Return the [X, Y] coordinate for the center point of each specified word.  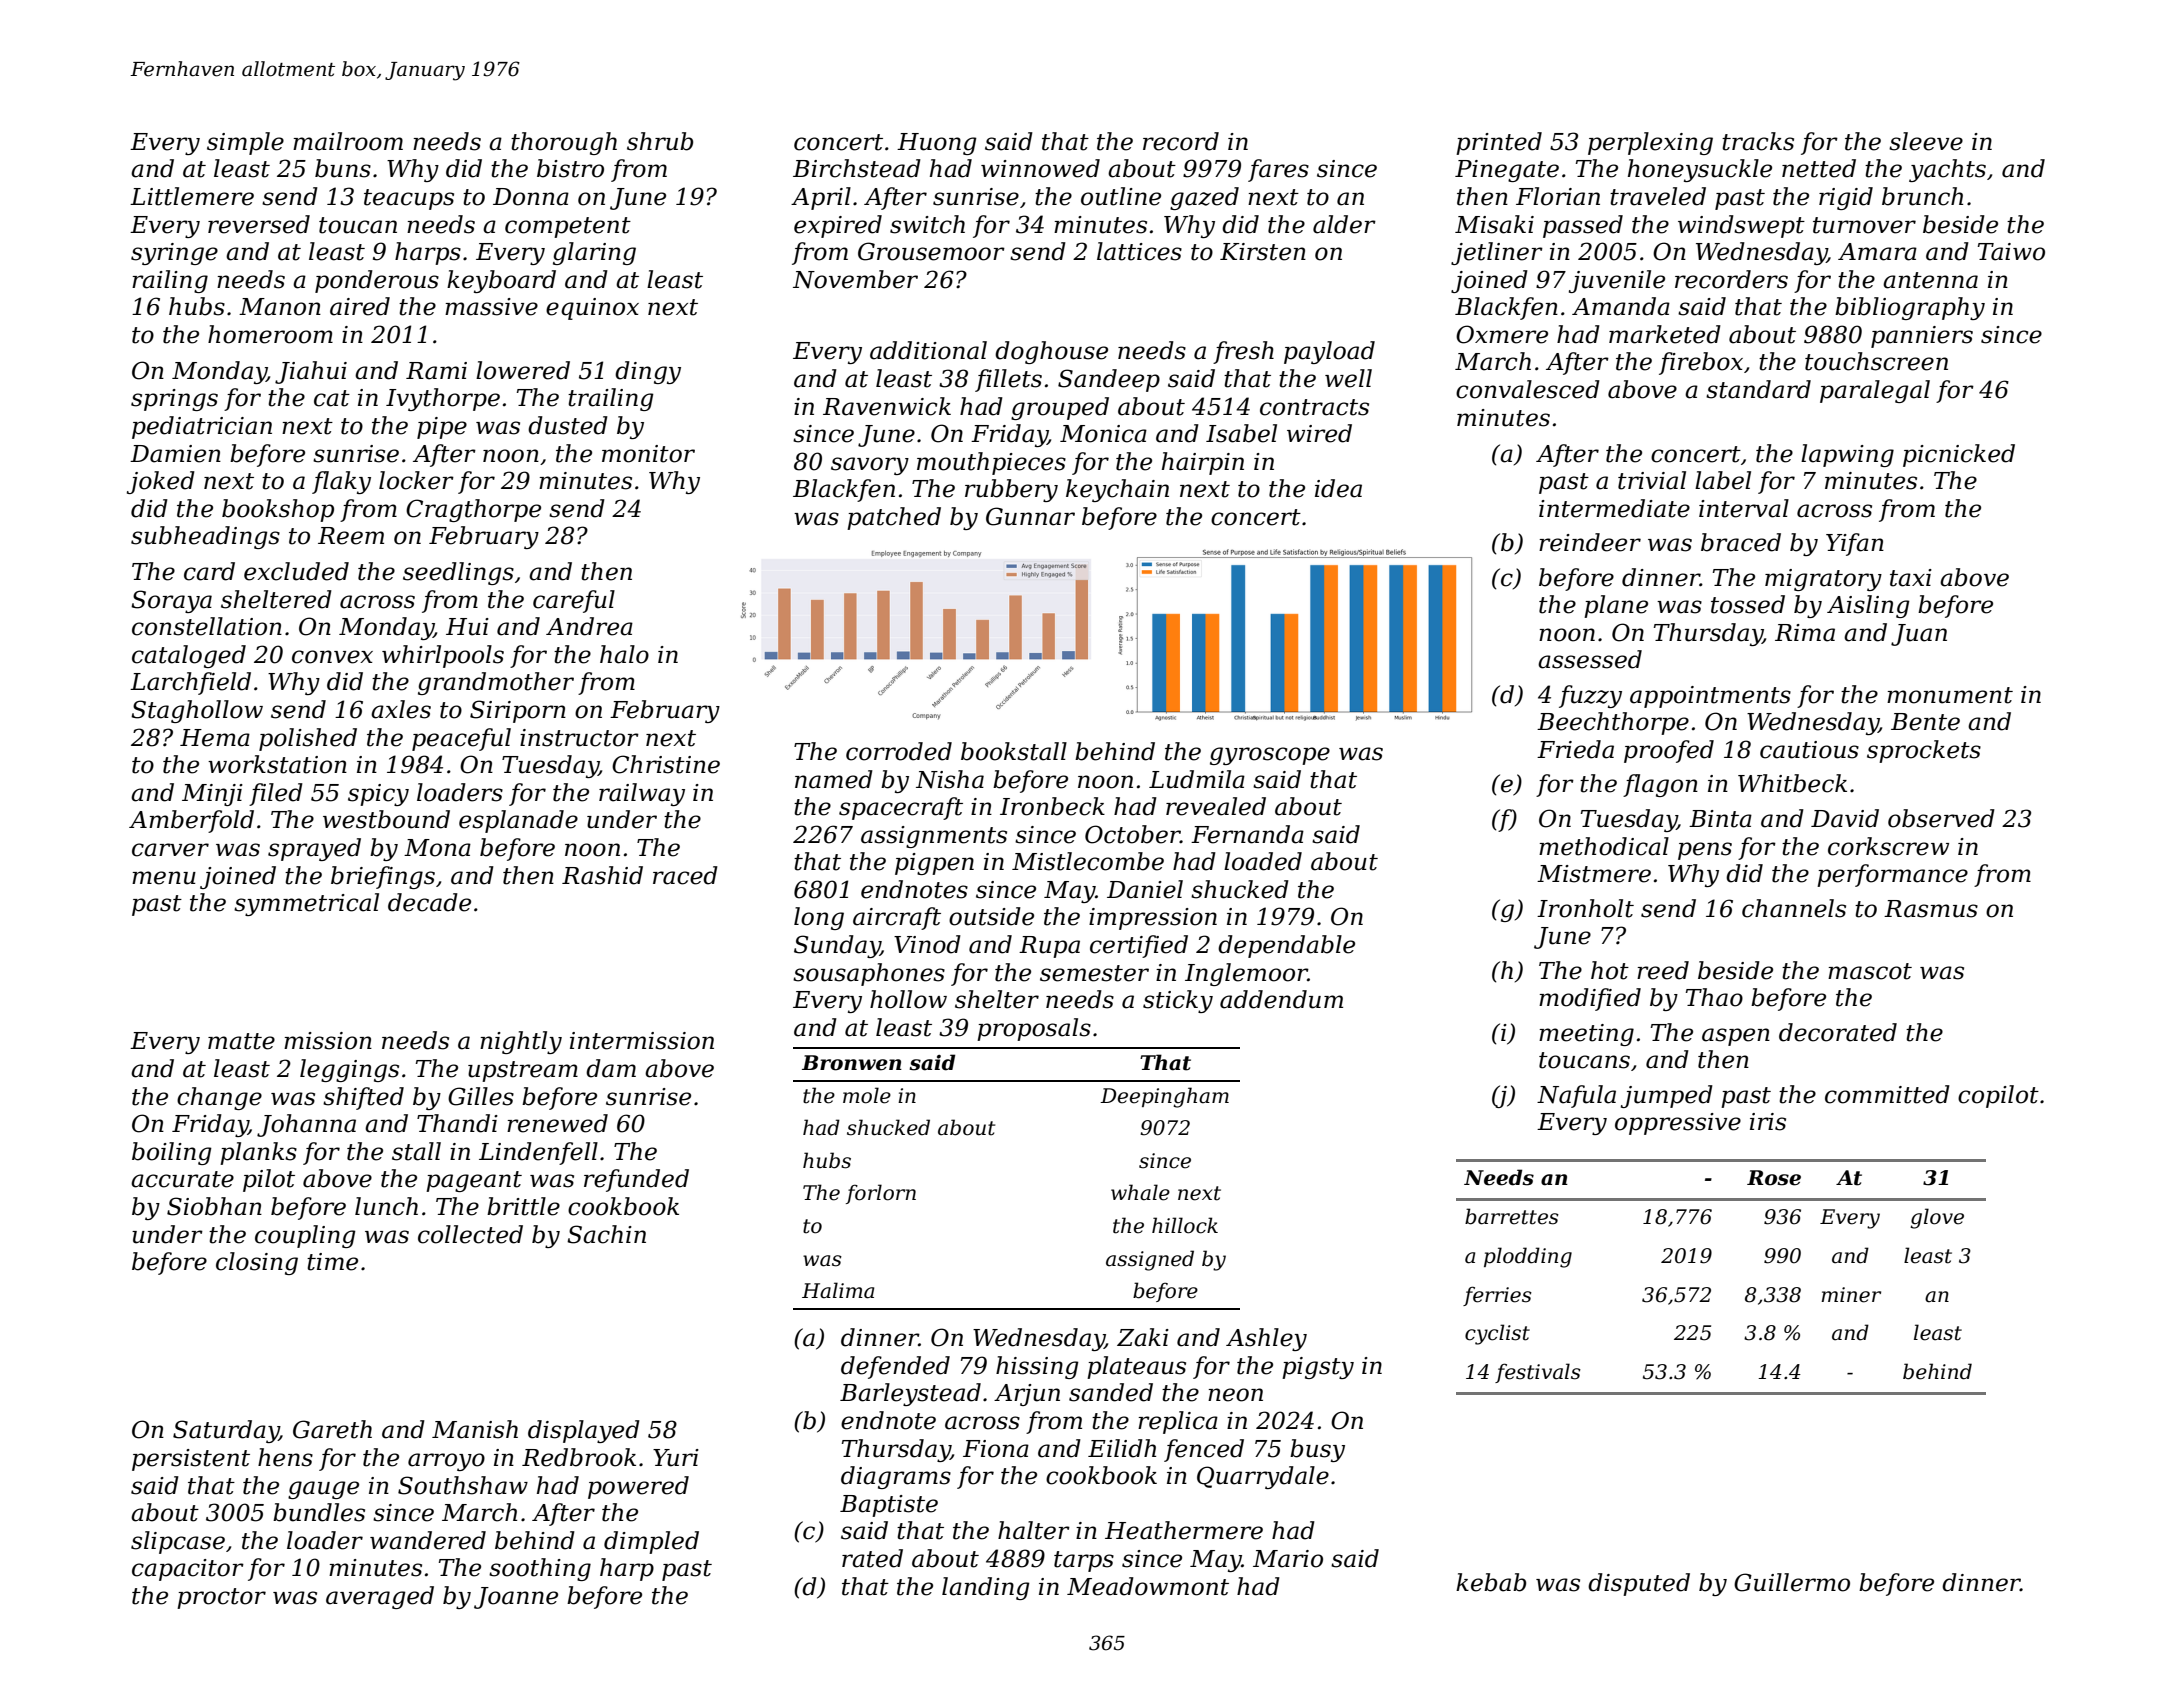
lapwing [1847, 455]
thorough [564, 143]
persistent [191, 1460]
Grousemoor [931, 251]
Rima [1805, 633]
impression [1153, 919]
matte [241, 1041]
